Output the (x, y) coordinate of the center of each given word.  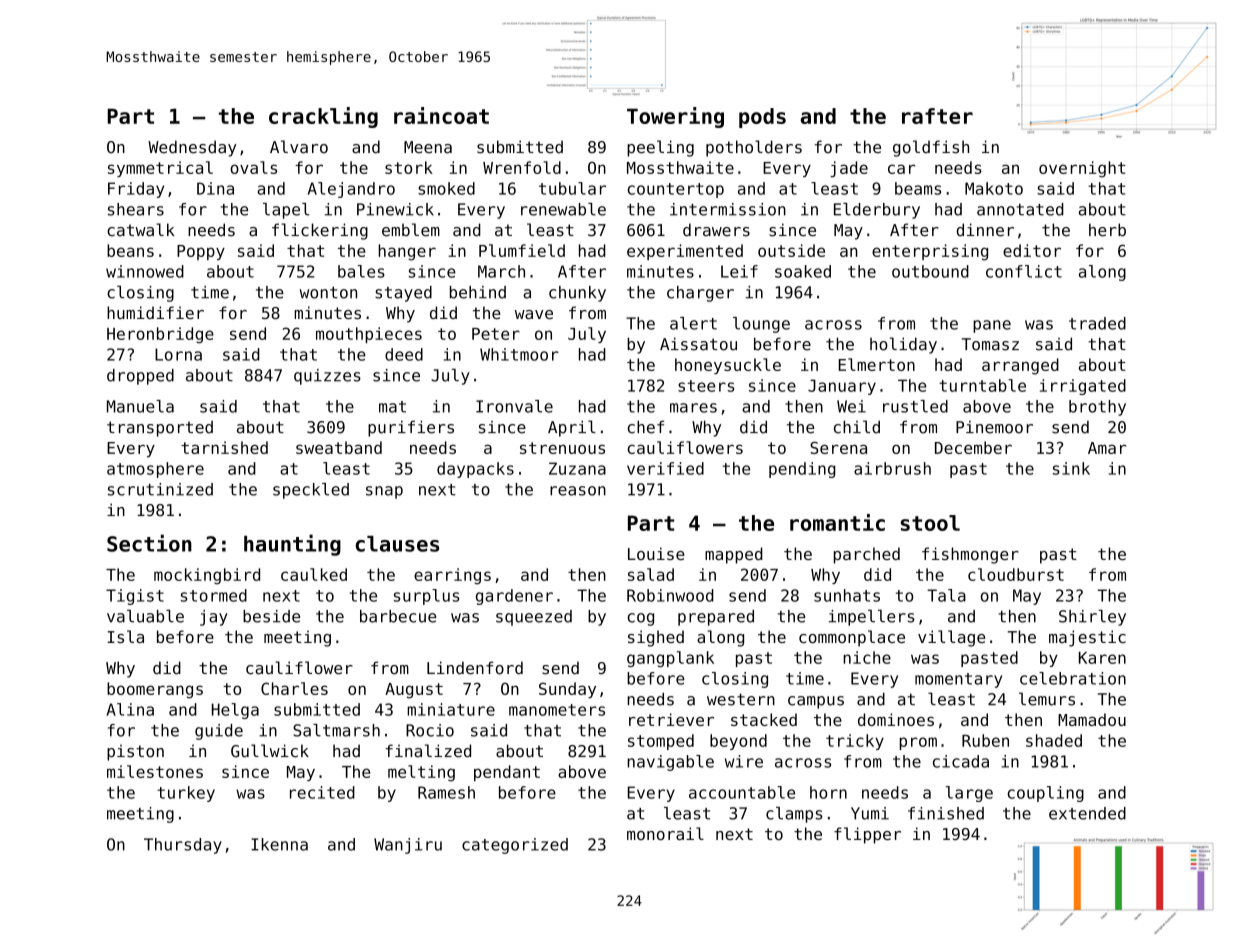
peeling (660, 148)
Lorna (178, 354)
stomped (661, 742)
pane (992, 326)
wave (534, 314)
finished (946, 813)
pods (762, 118)
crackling (323, 117)
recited (322, 792)
